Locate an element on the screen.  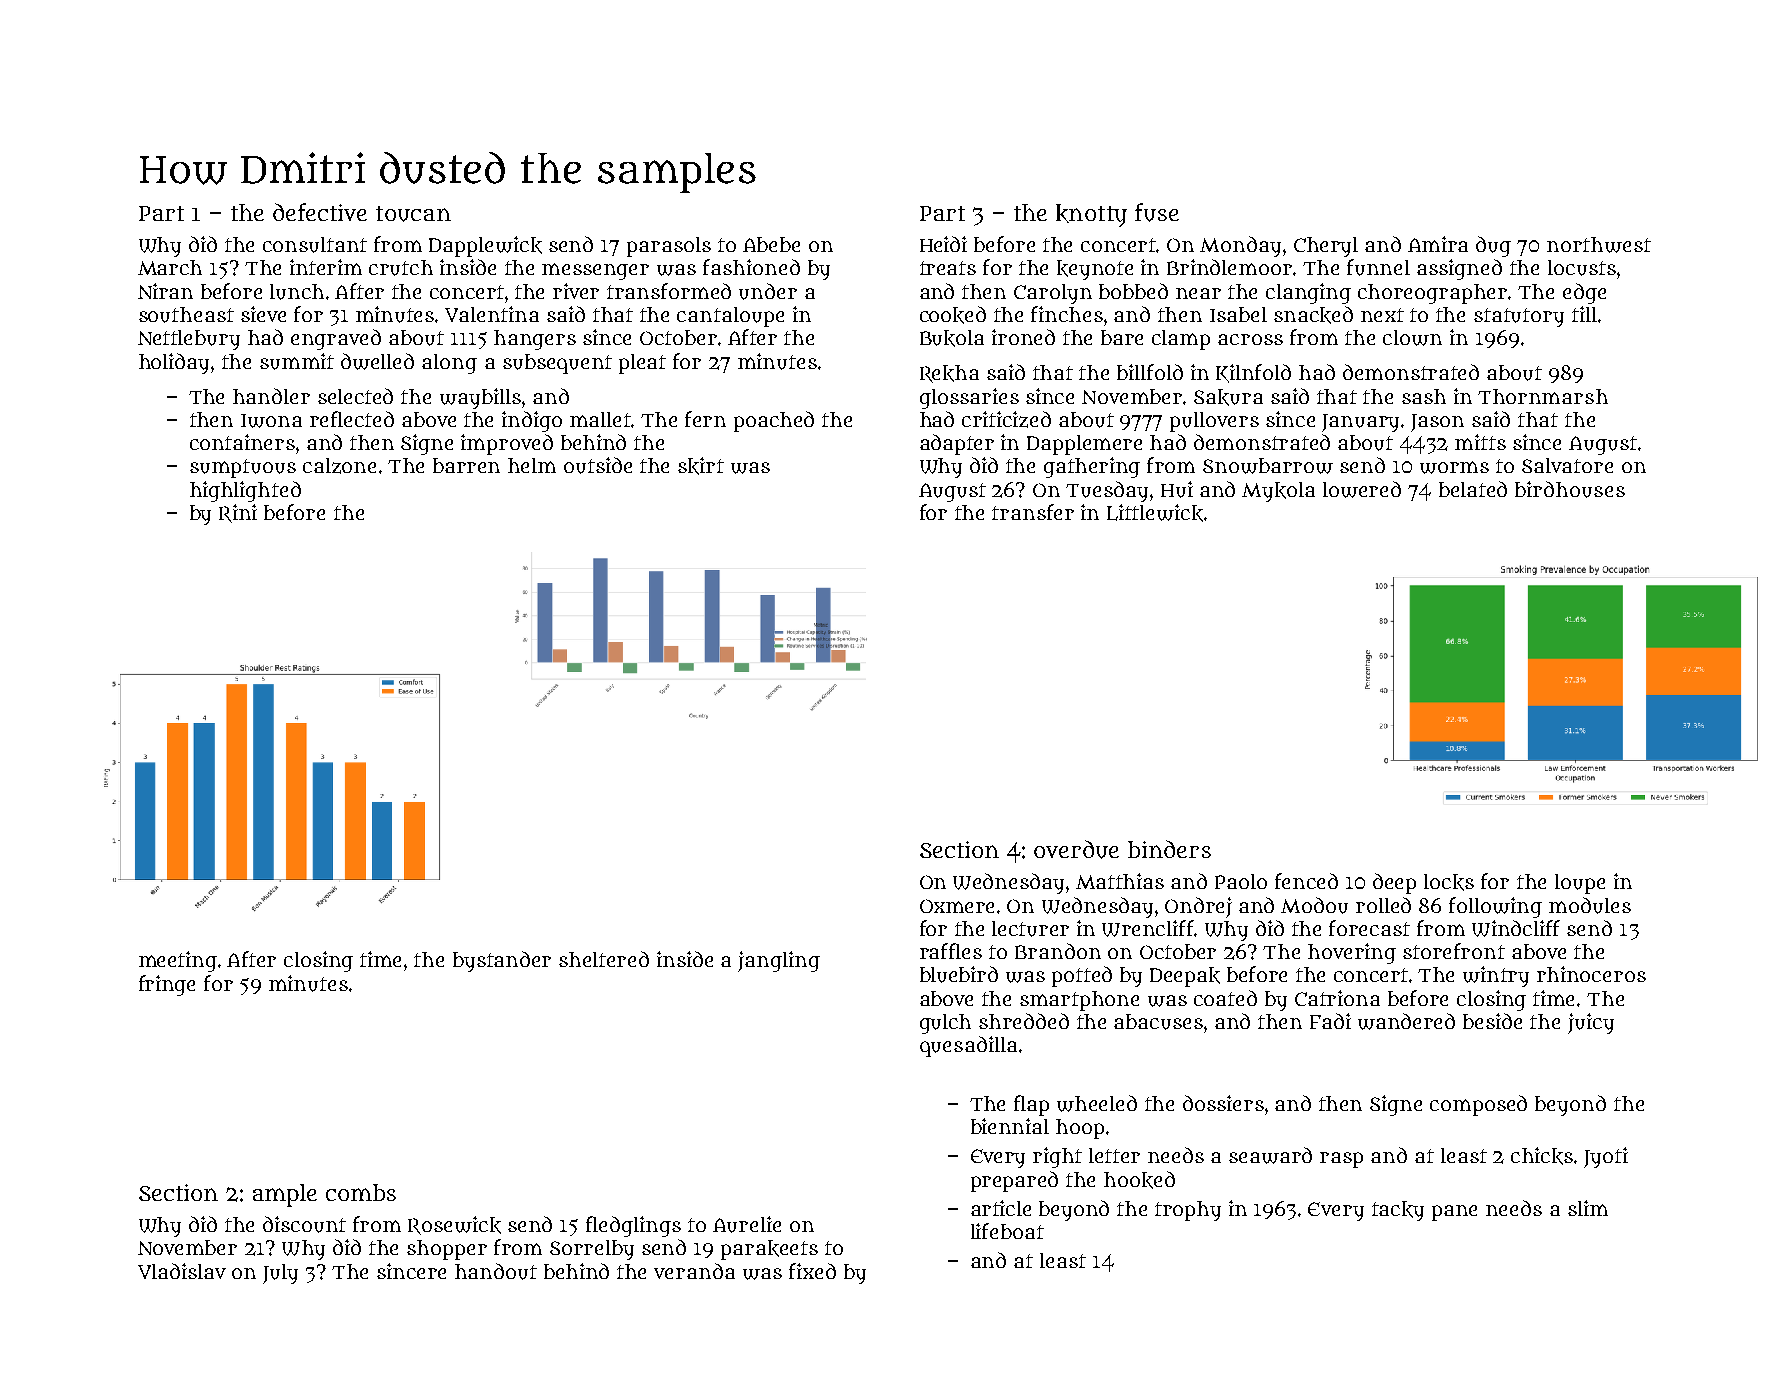
northwest is located at coordinates (1599, 245).
